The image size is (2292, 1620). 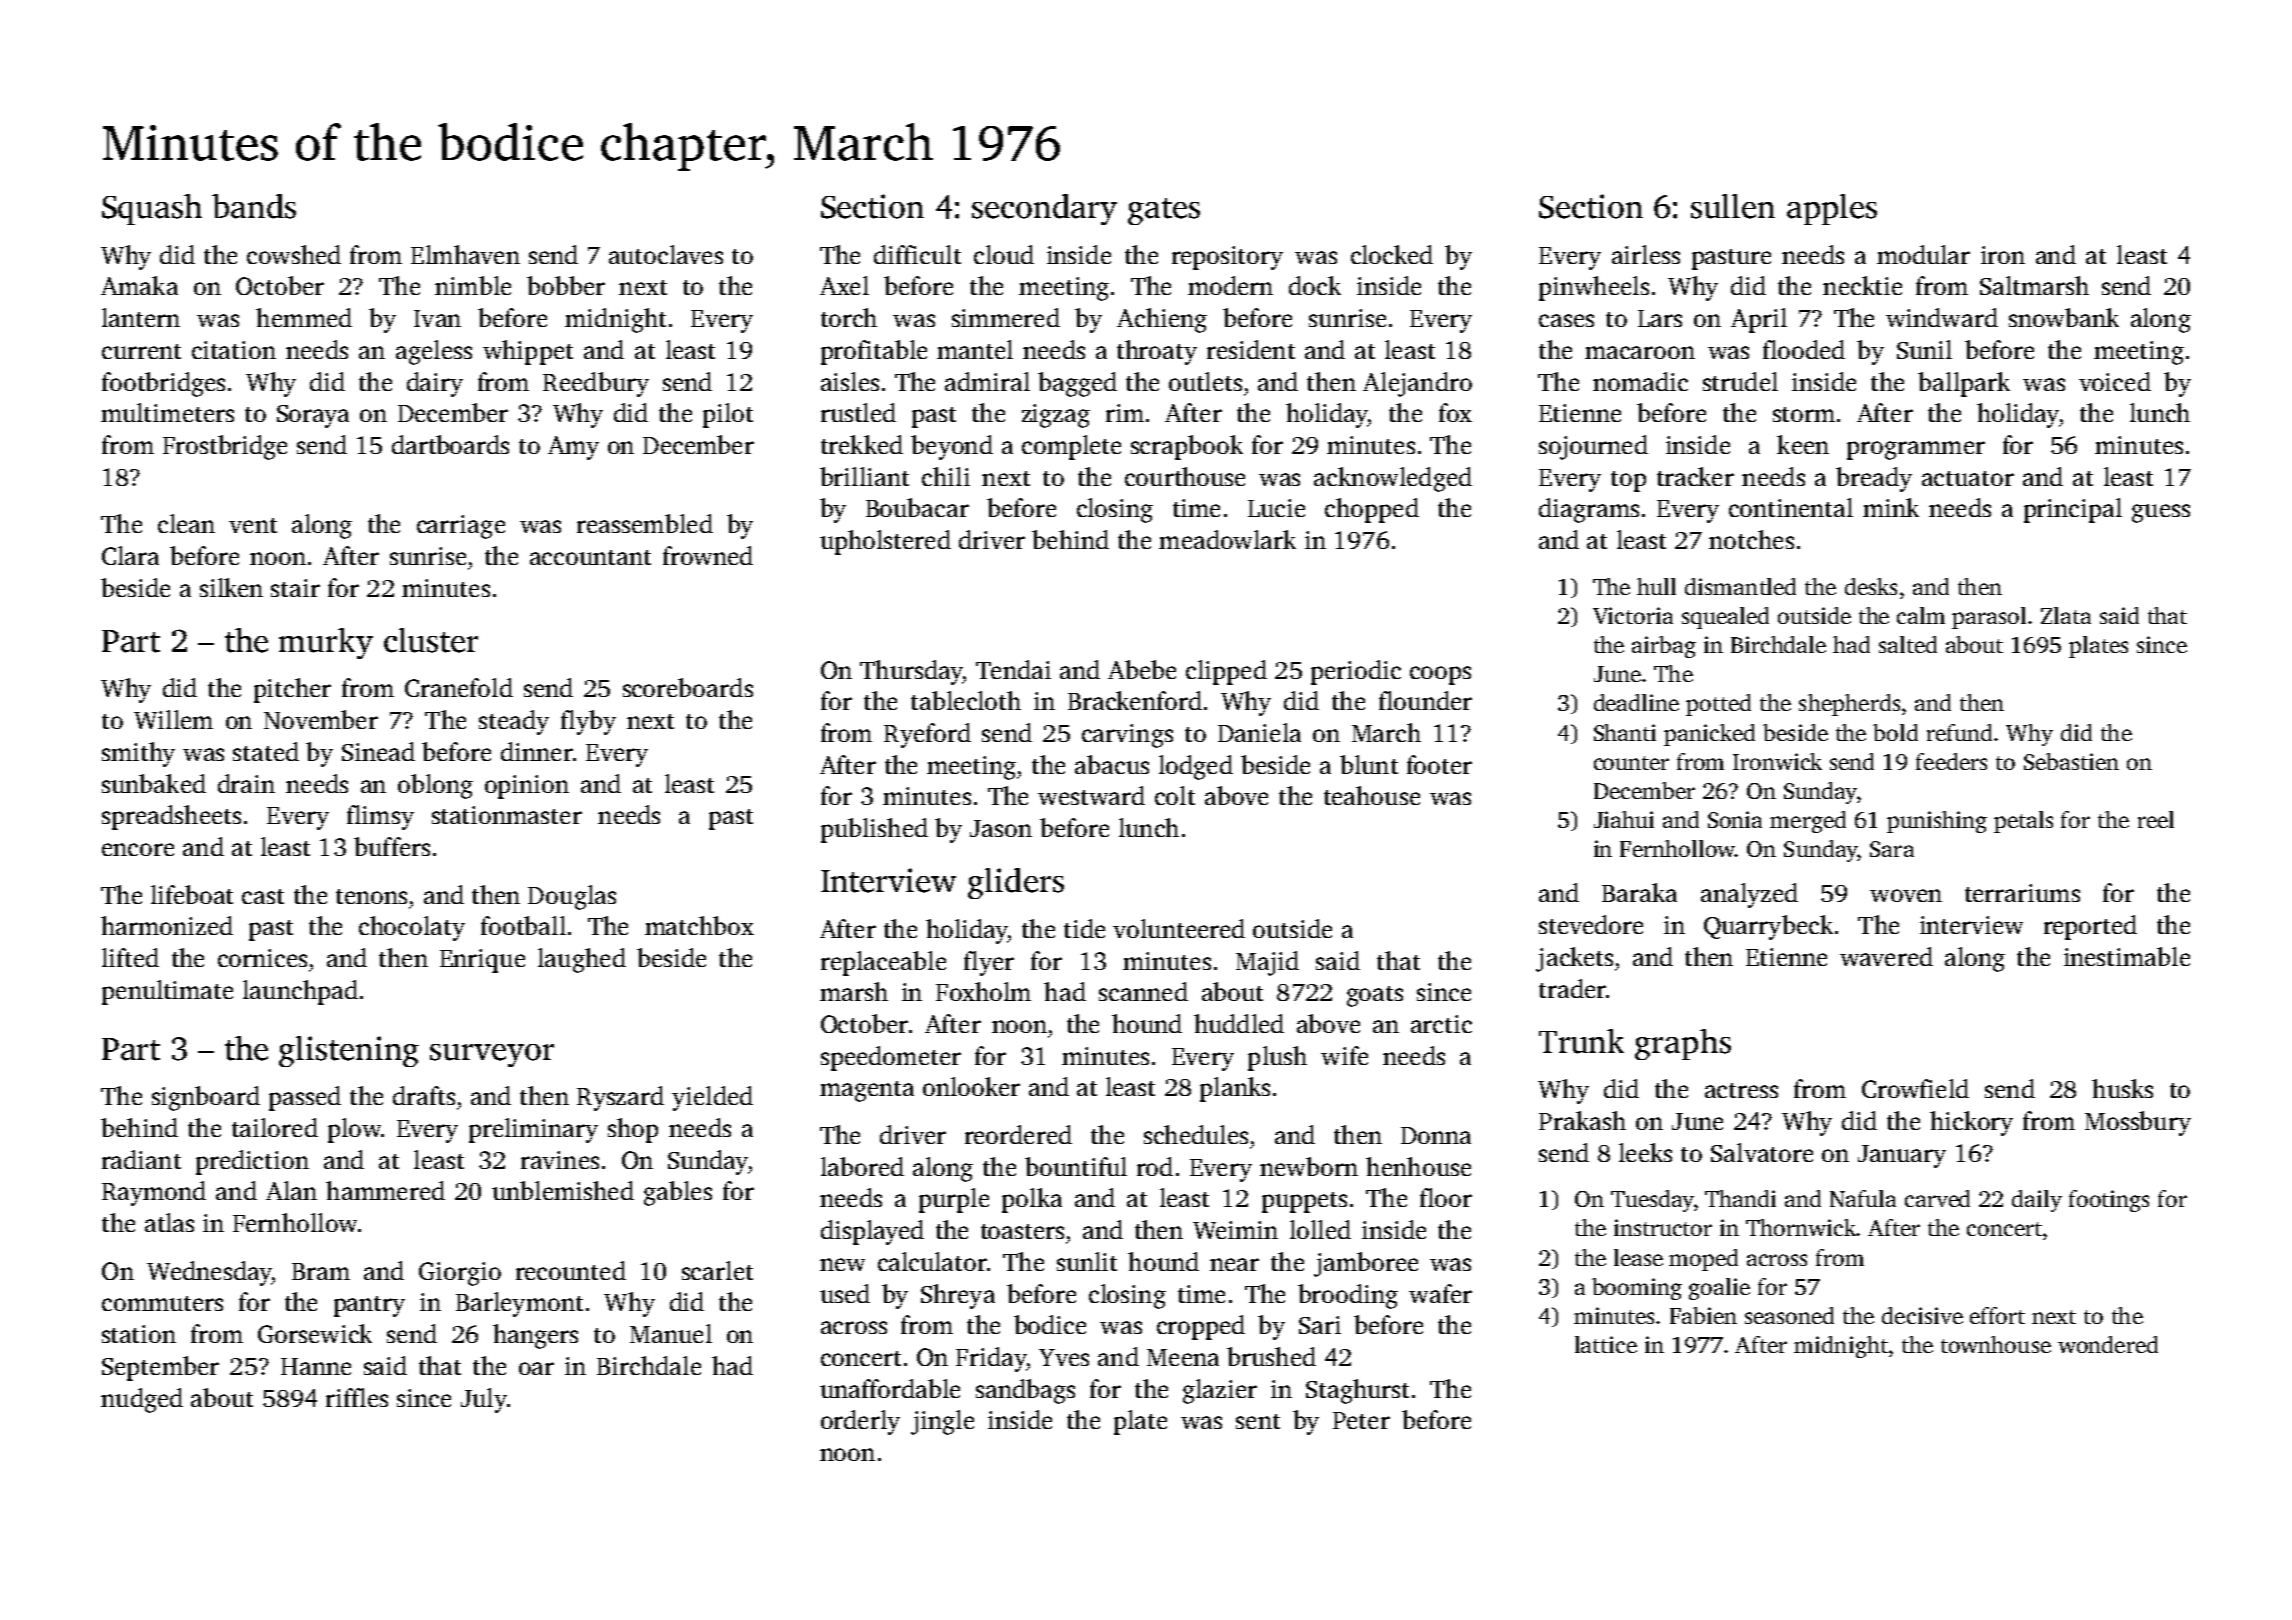 What do you see at coordinates (671, 1333) in the image?
I see `Manuel` at bounding box center [671, 1333].
